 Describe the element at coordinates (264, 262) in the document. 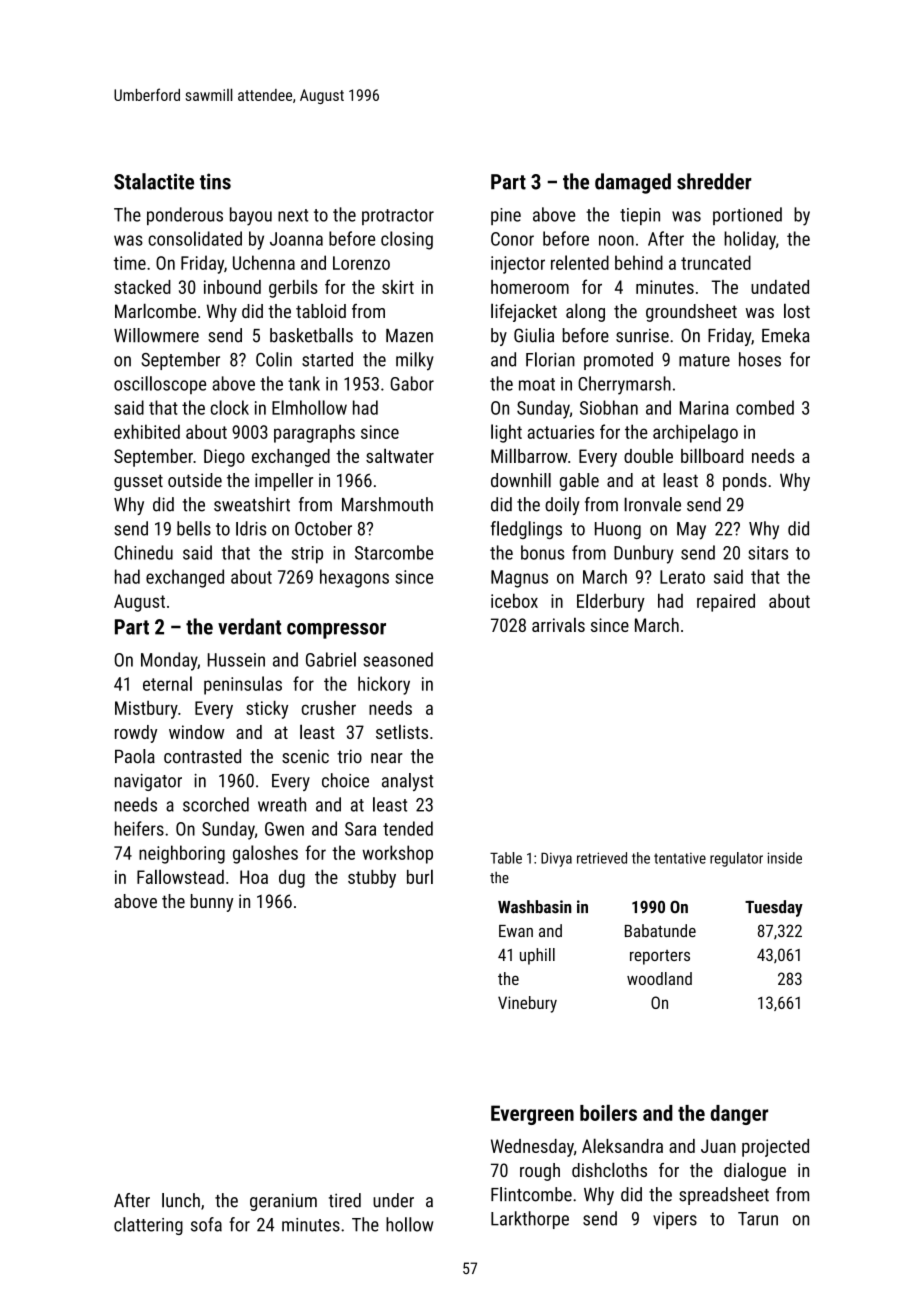

I see `Uchenna` at that location.
